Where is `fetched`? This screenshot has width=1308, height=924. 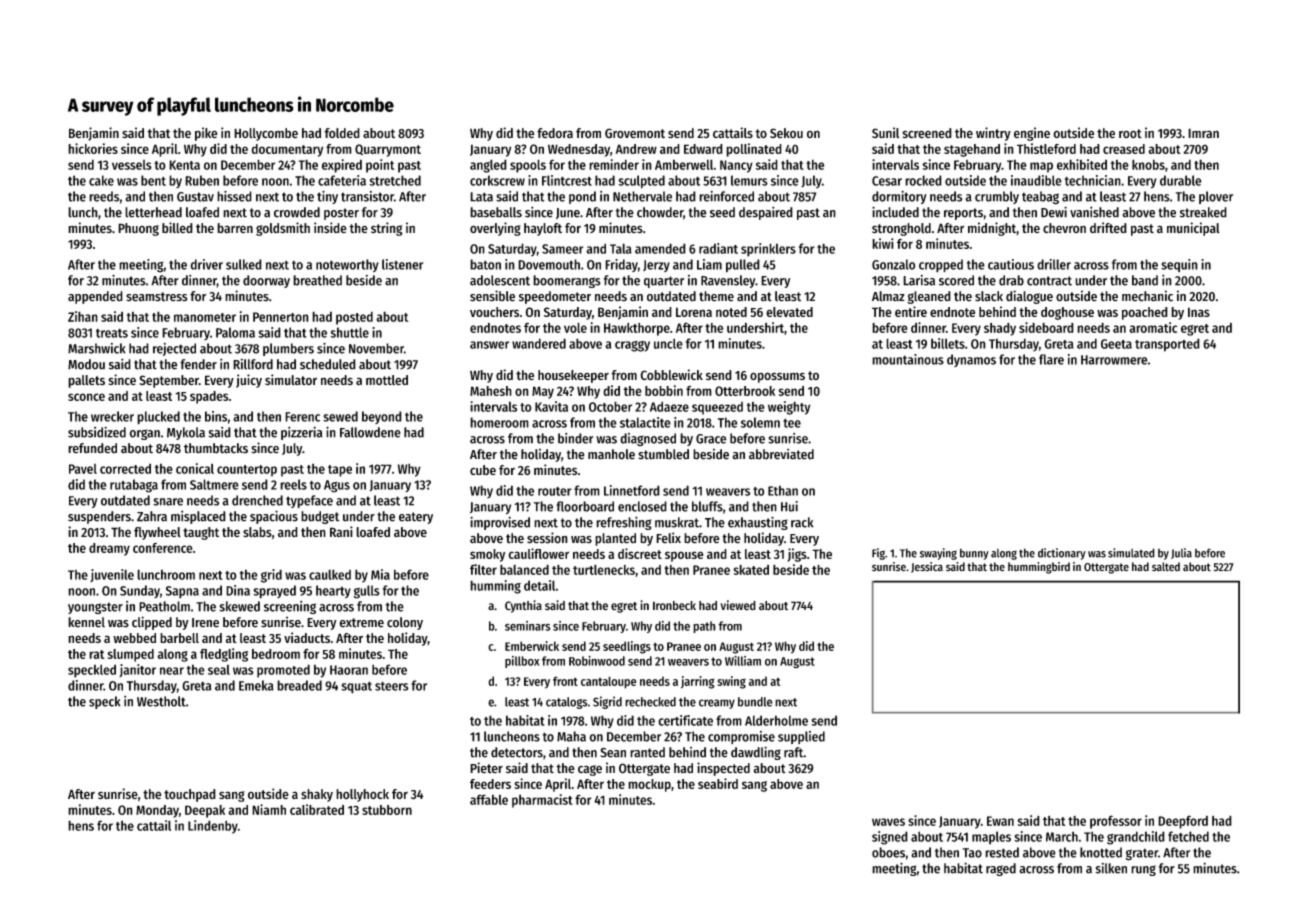 fetched is located at coordinates (1188, 836).
